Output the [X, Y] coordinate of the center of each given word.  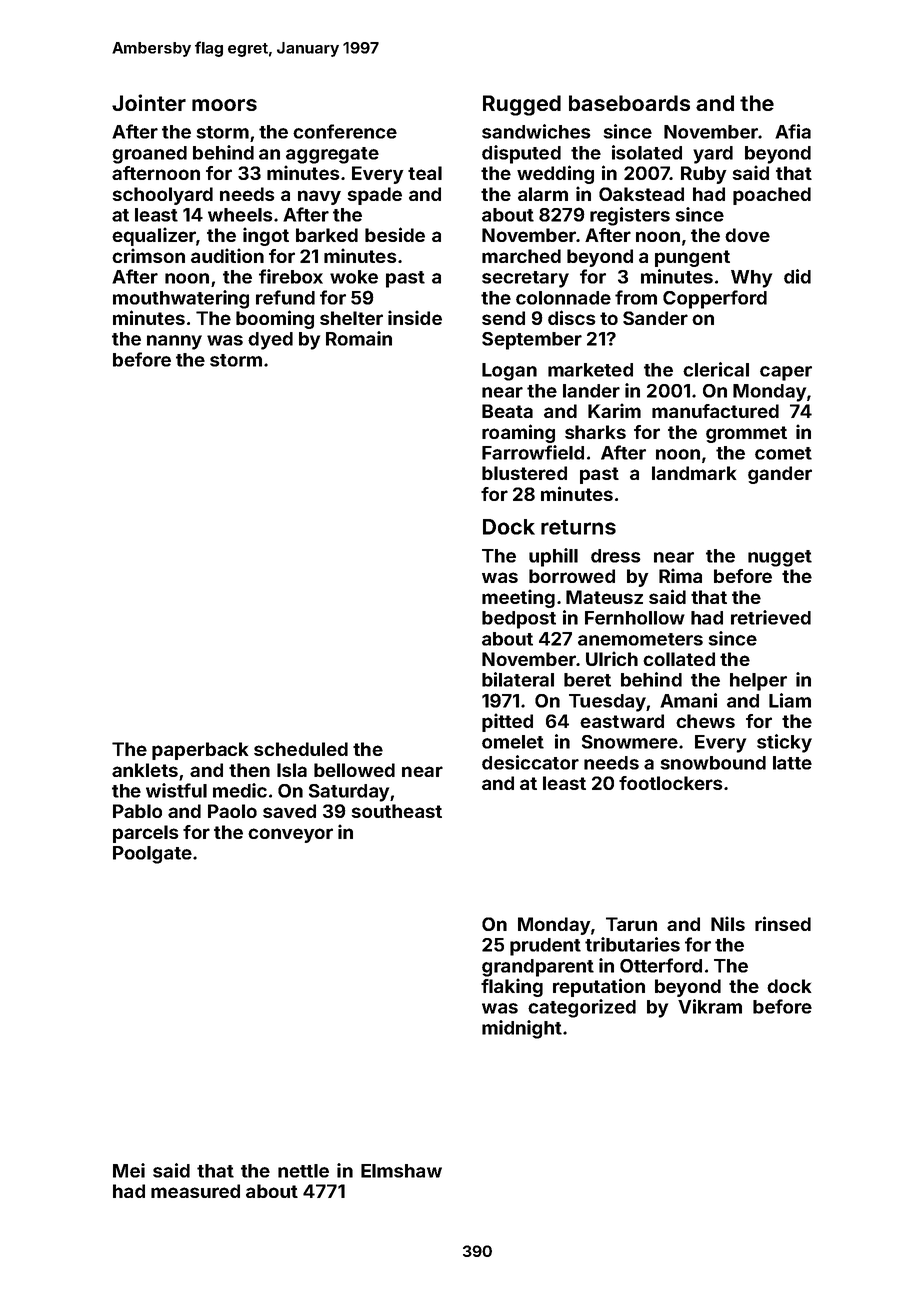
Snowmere [630, 742]
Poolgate [152, 855]
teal [425, 173]
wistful [176, 790]
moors [224, 105]
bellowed [354, 770]
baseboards [629, 103]
